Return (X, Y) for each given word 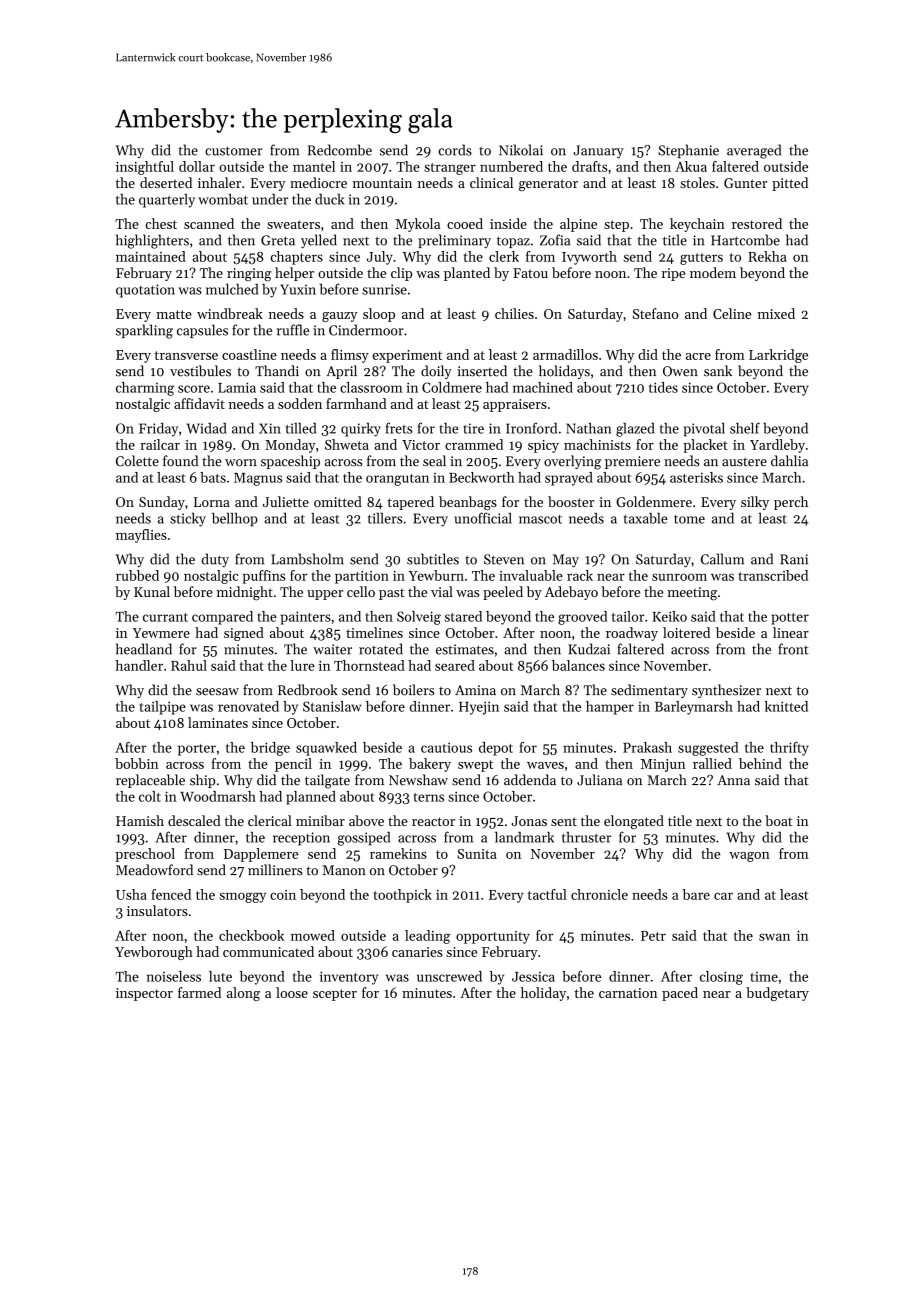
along (243, 994)
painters (306, 618)
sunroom (679, 577)
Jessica (533, 977)
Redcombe (340, 150)
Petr (653, 936)
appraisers (515, 405)
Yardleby (777, 446)
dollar (197, 166)
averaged (754, 151)
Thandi (277, 371)
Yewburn (436, 575)
